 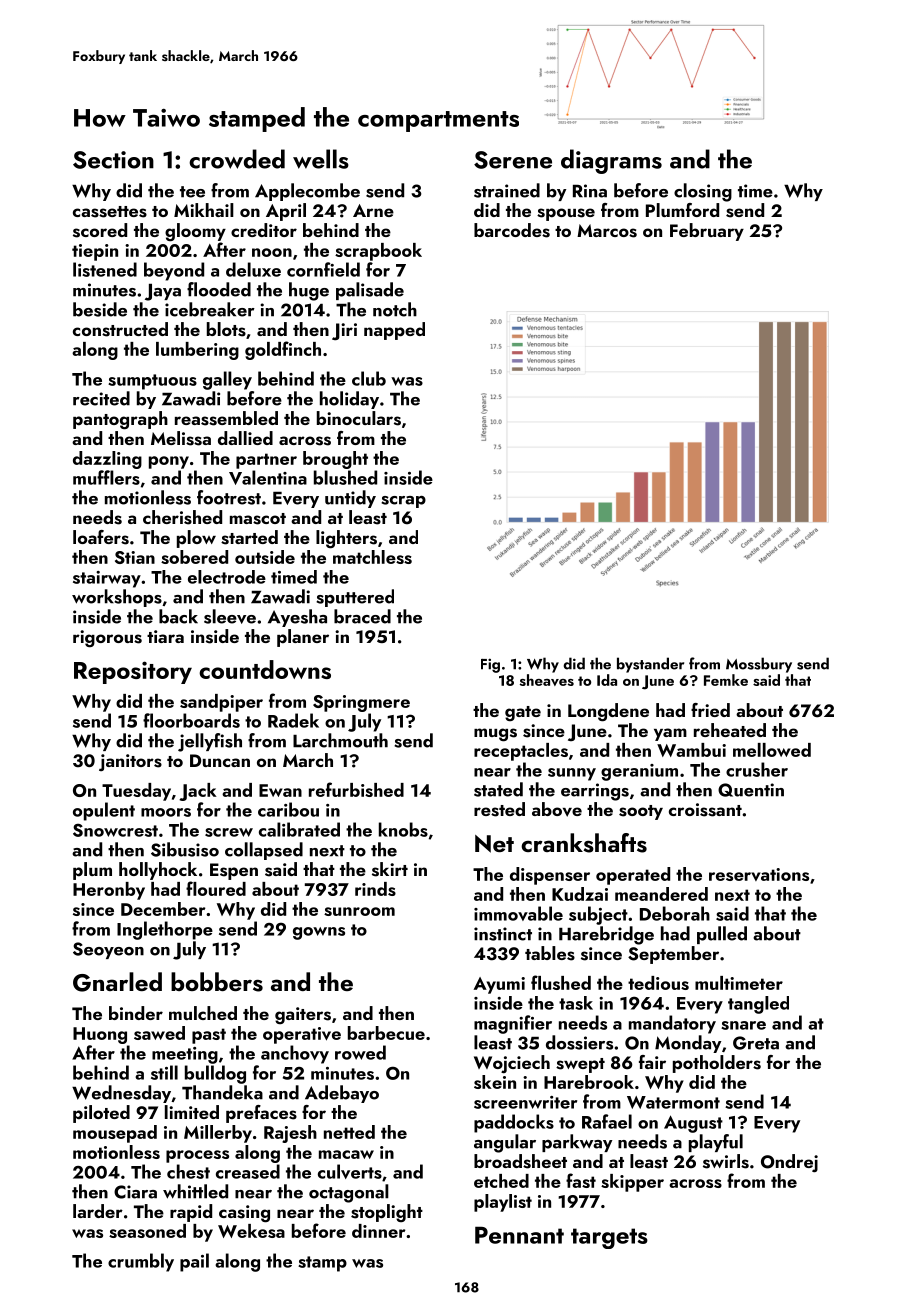 What do you see at coordinates (226, 329) in the screenshot?
I see `blots` at bounding box center [226, 329].
